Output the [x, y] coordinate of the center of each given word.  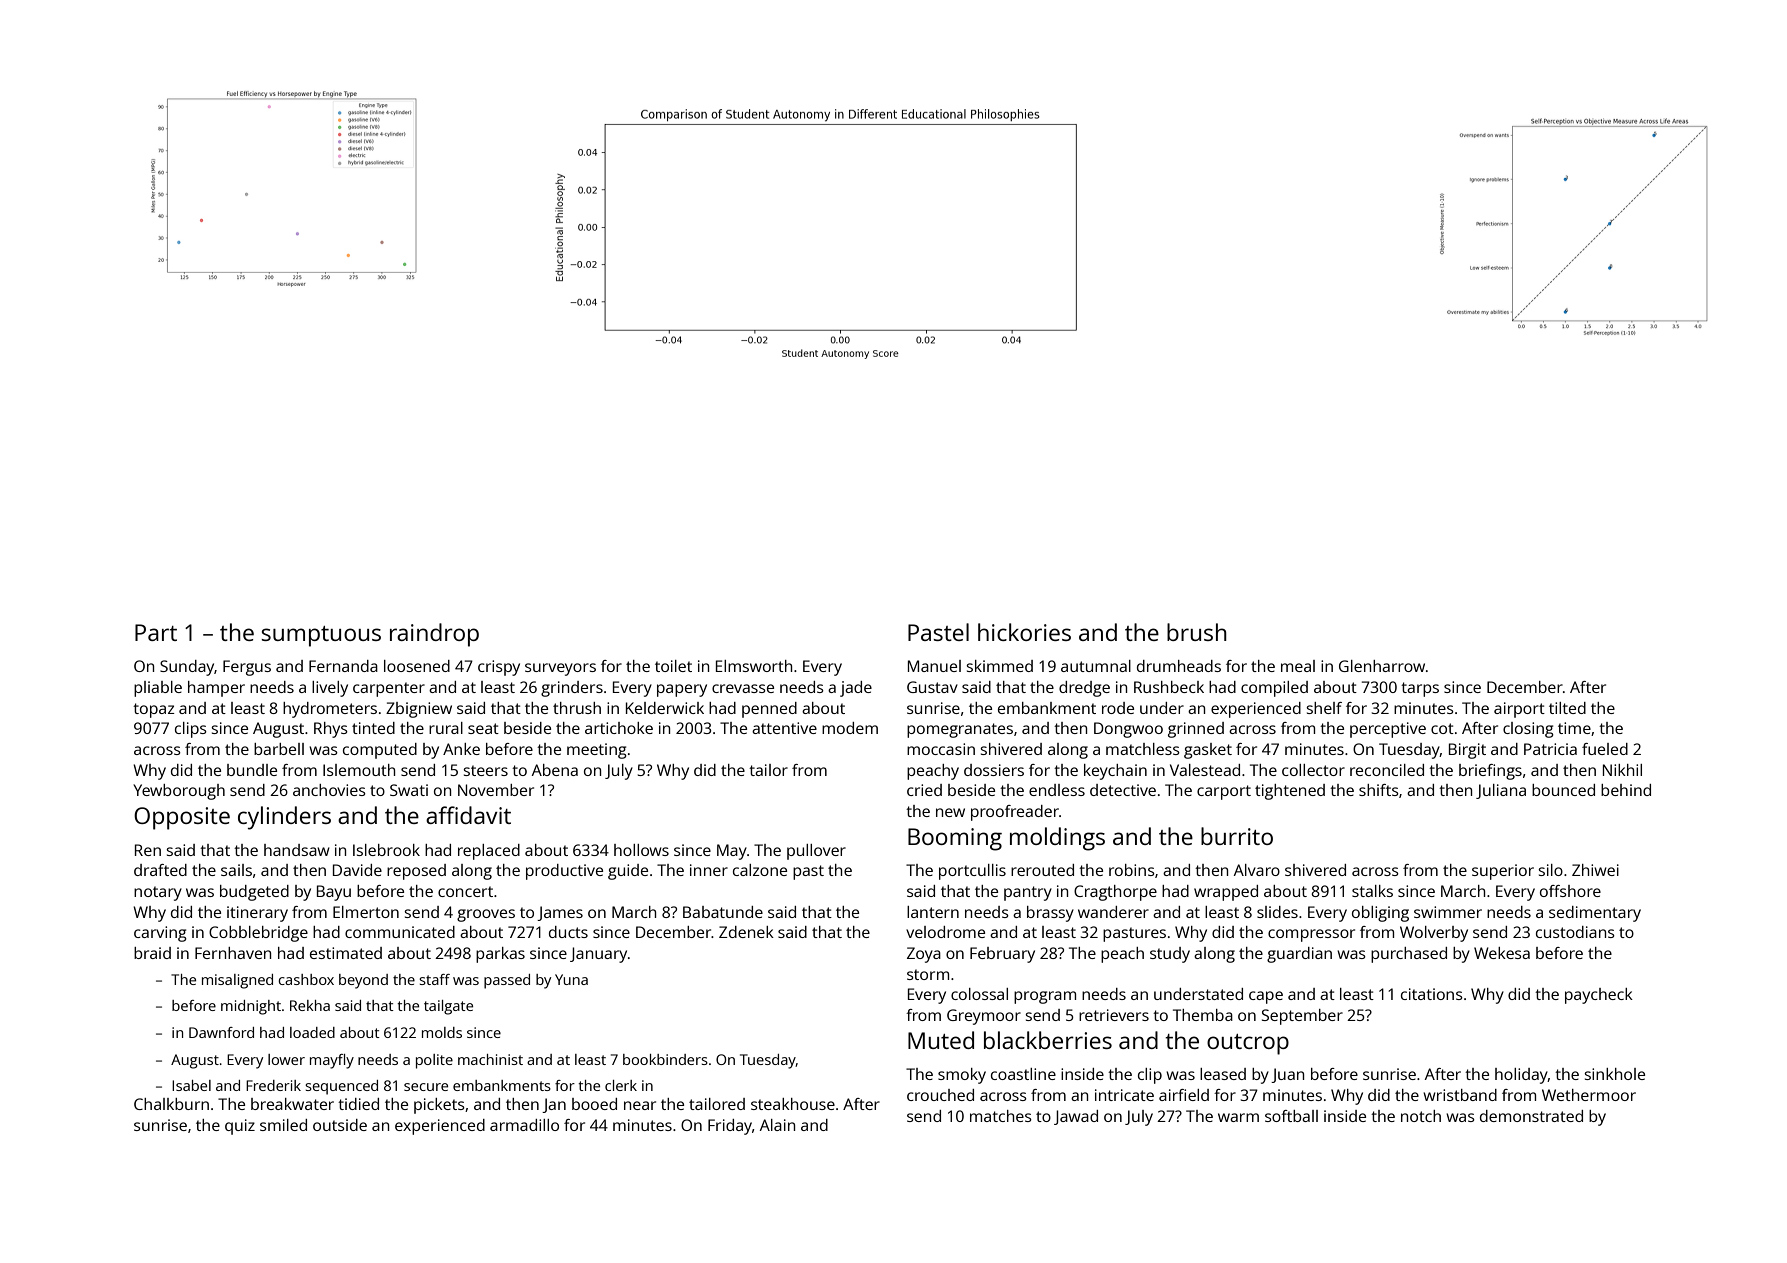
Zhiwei [1595, 870]
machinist [490, 1059]
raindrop [434, 635]
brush [1197, 632]
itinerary [257, 914]
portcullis [972, 872]
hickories [1024, 632]
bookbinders [665, 1059]
